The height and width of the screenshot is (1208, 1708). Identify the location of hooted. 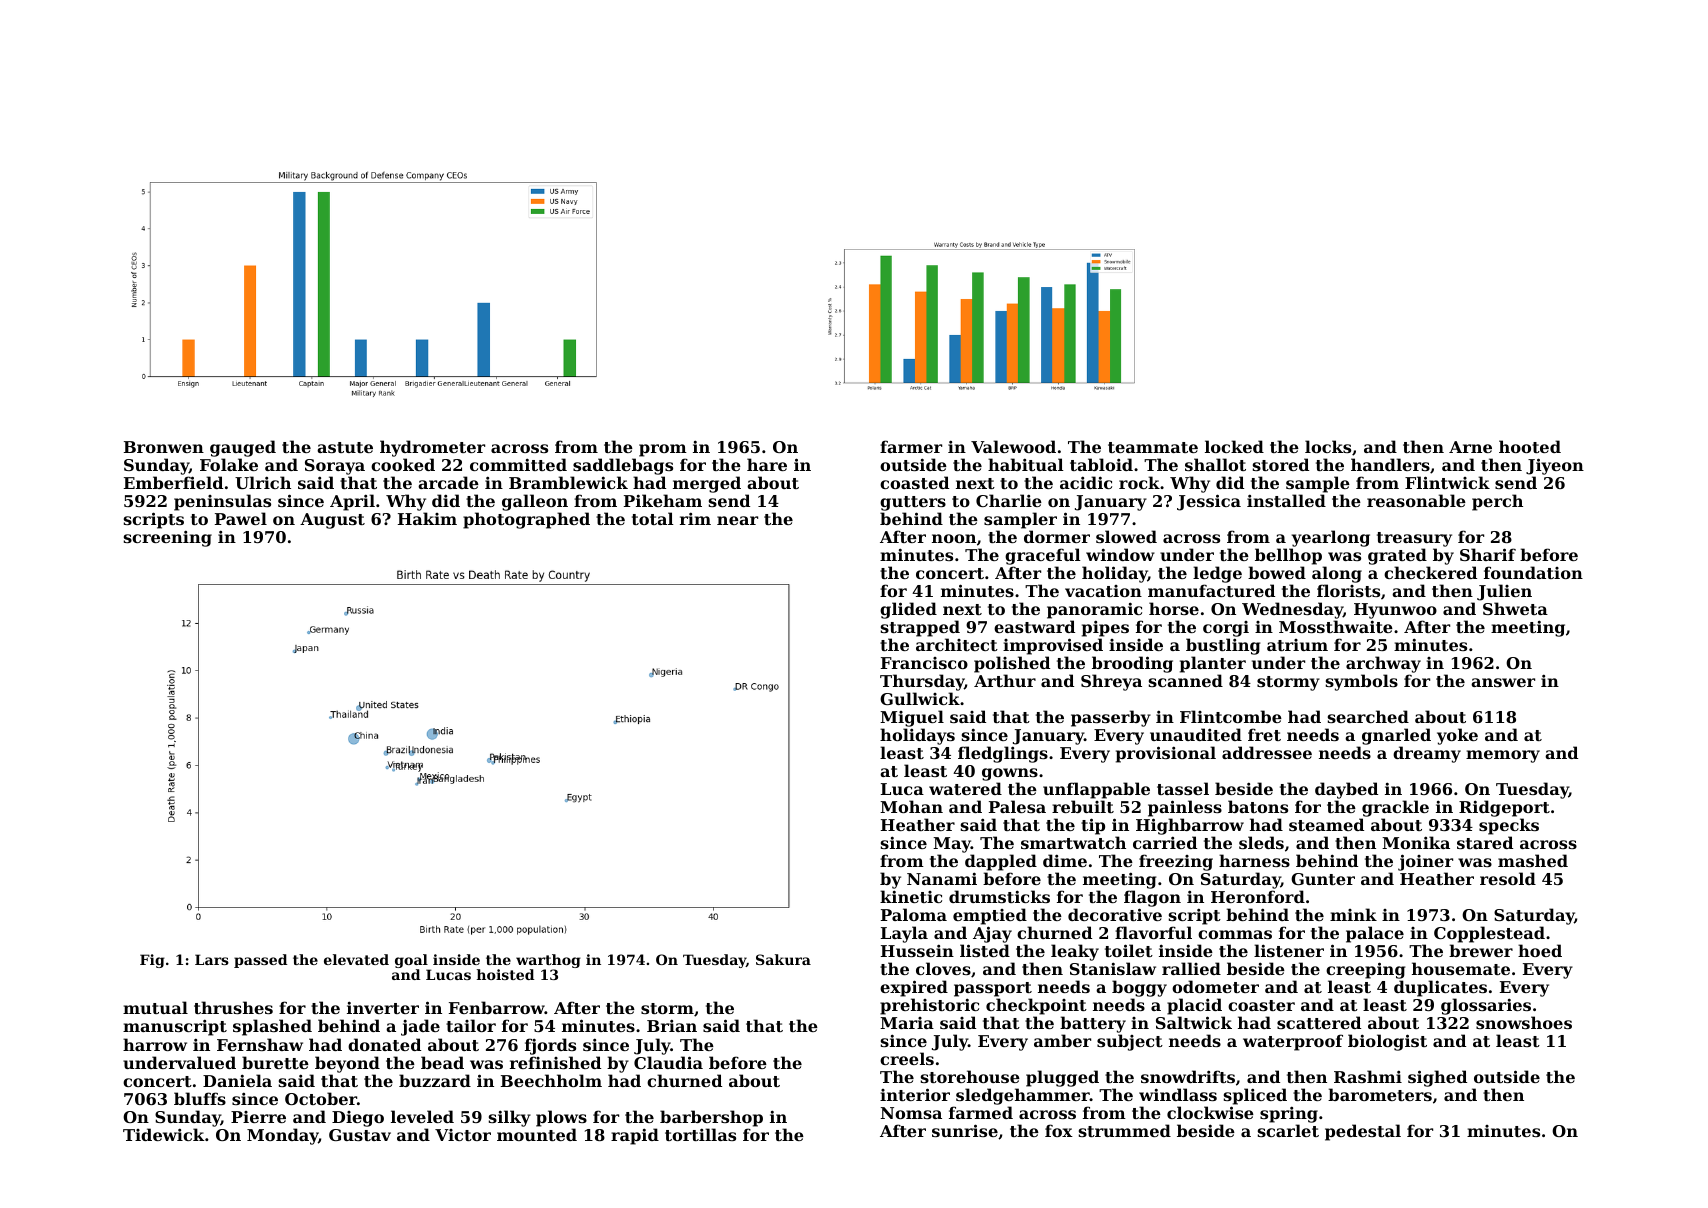
(1530, 446).
